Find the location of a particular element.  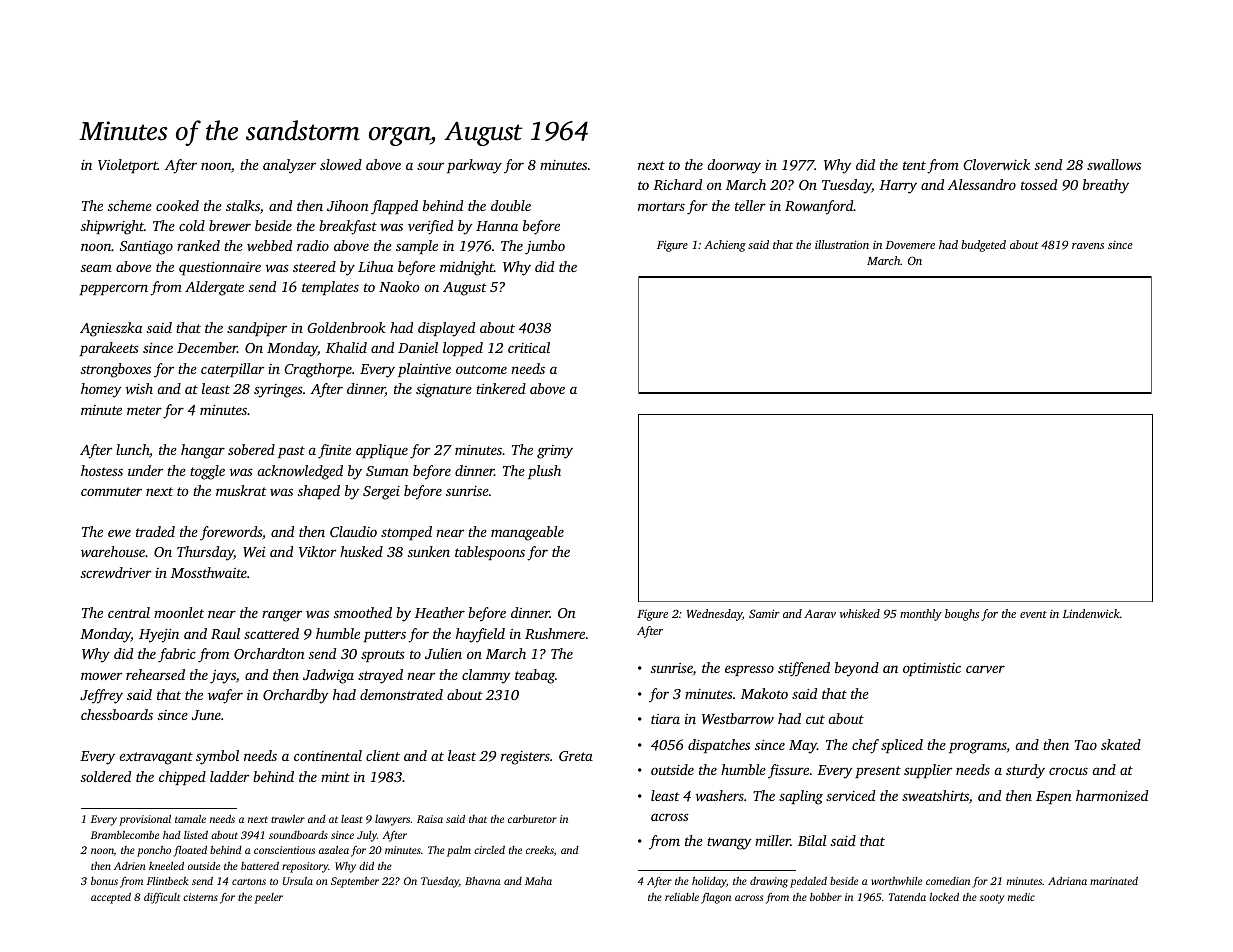

skated is located at coordinates (1121, 744).
